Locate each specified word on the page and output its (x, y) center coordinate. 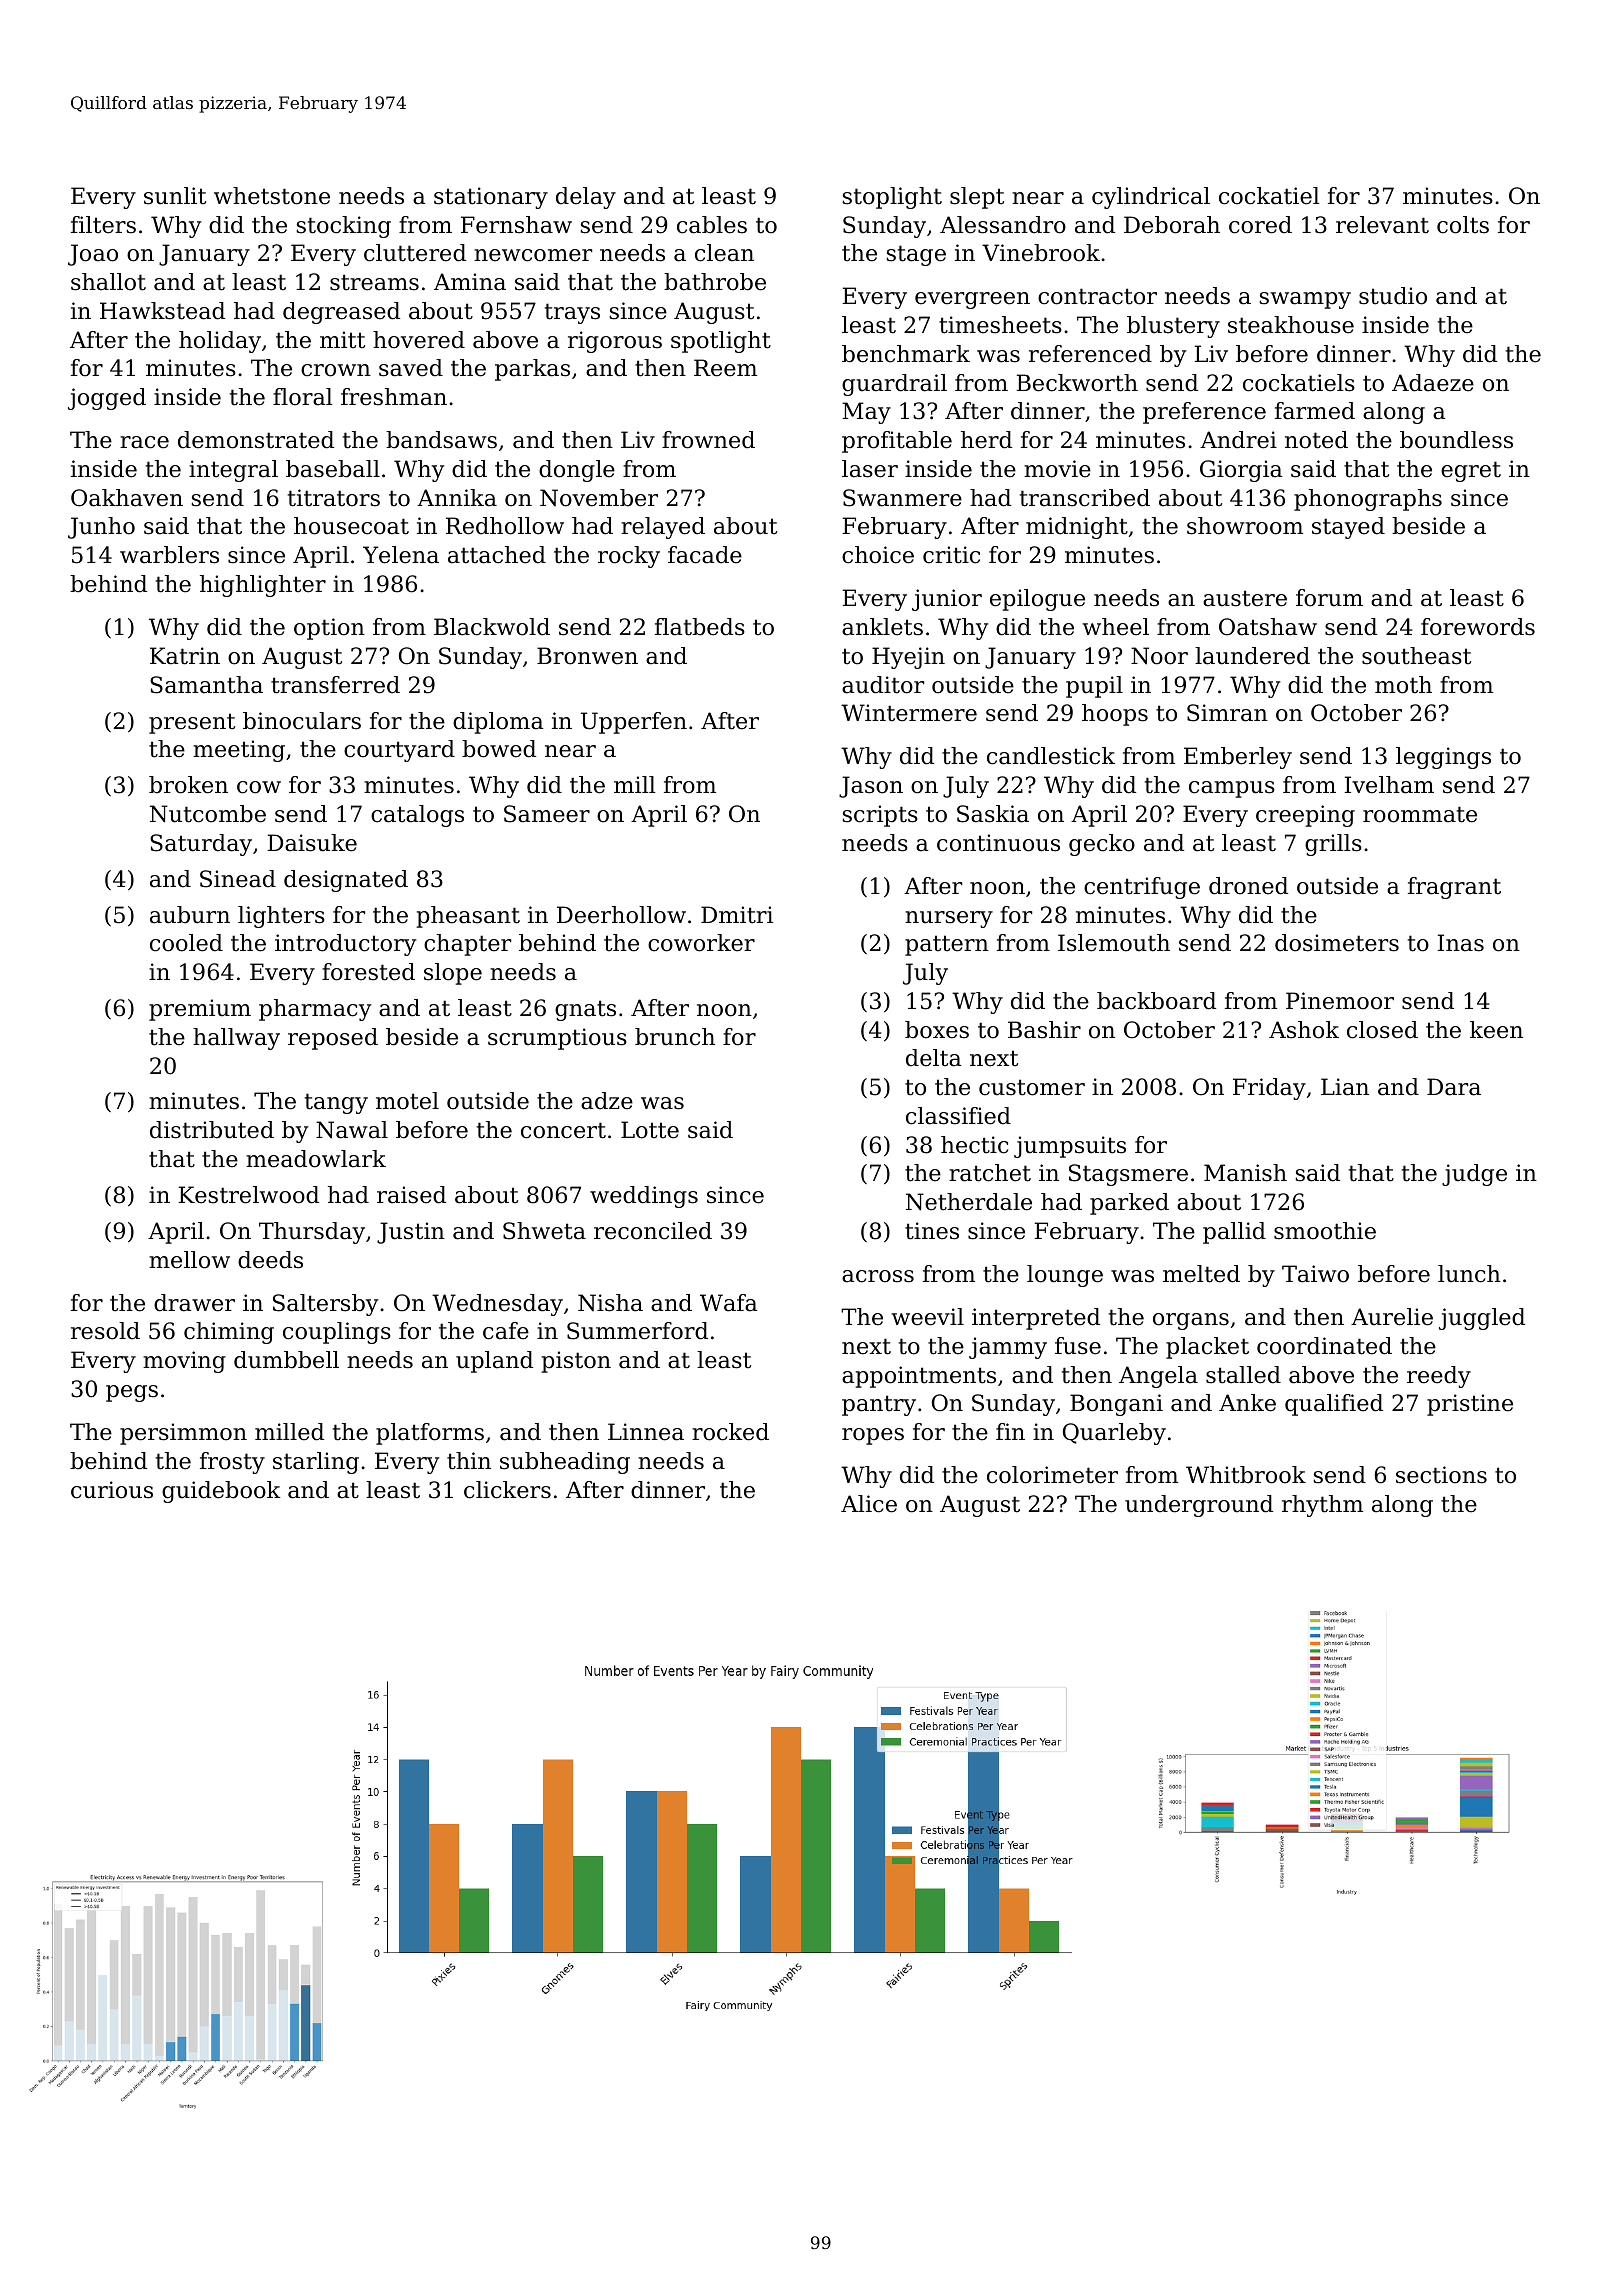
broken (188, 785)
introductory (345, 945)
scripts (880, 816)
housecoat (351, 526)
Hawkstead (162, 311)
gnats (585, 1010)
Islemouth (1114, 943)
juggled (1482, 1319)
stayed (1348, 528)
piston (576, 1362)
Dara (1454, 1087)
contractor (1097, 296)
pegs (132, 1393)
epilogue (1037, 600)
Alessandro (1003, 225)
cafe (506, 1331)
